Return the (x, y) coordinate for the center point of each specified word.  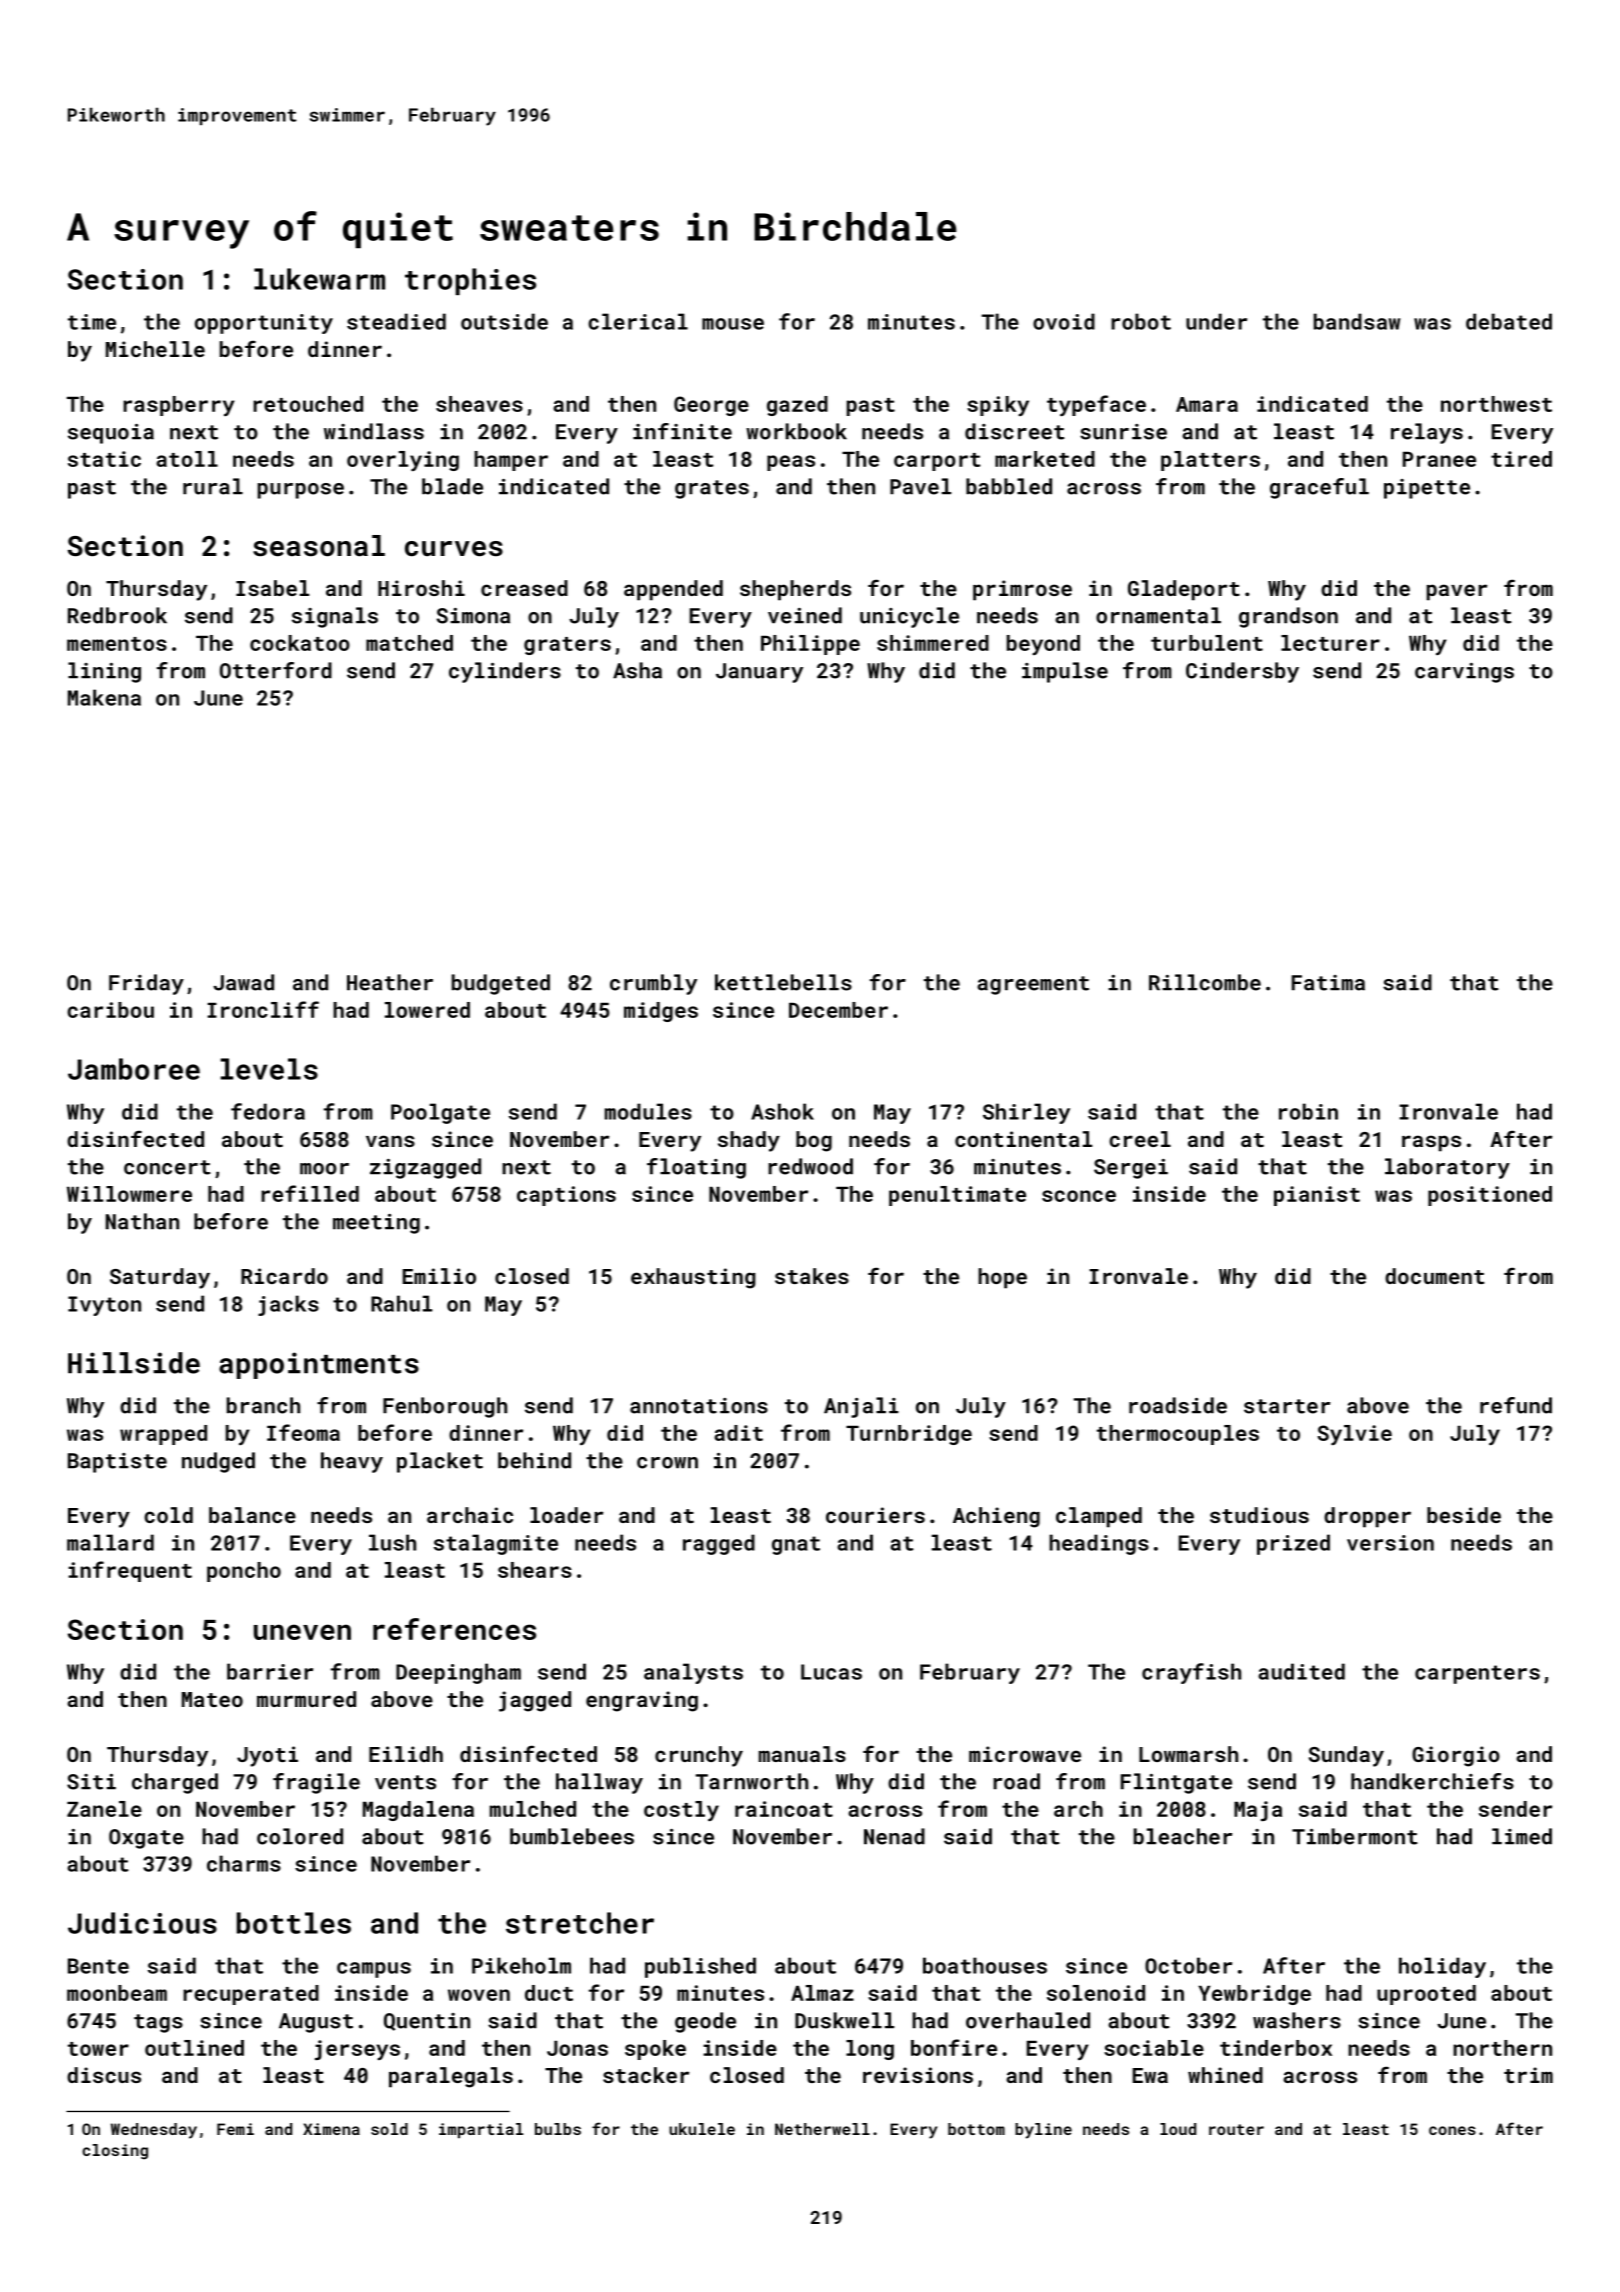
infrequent (130, 1571)
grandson (1288, 617)
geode (705, 2022)
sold (389, 2129)
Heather (390, 982)
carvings (1464, 673)
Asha (637, 670)
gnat (796, 1545)
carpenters (1477, 1674)
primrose (1022, 590)
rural (213, 486)
